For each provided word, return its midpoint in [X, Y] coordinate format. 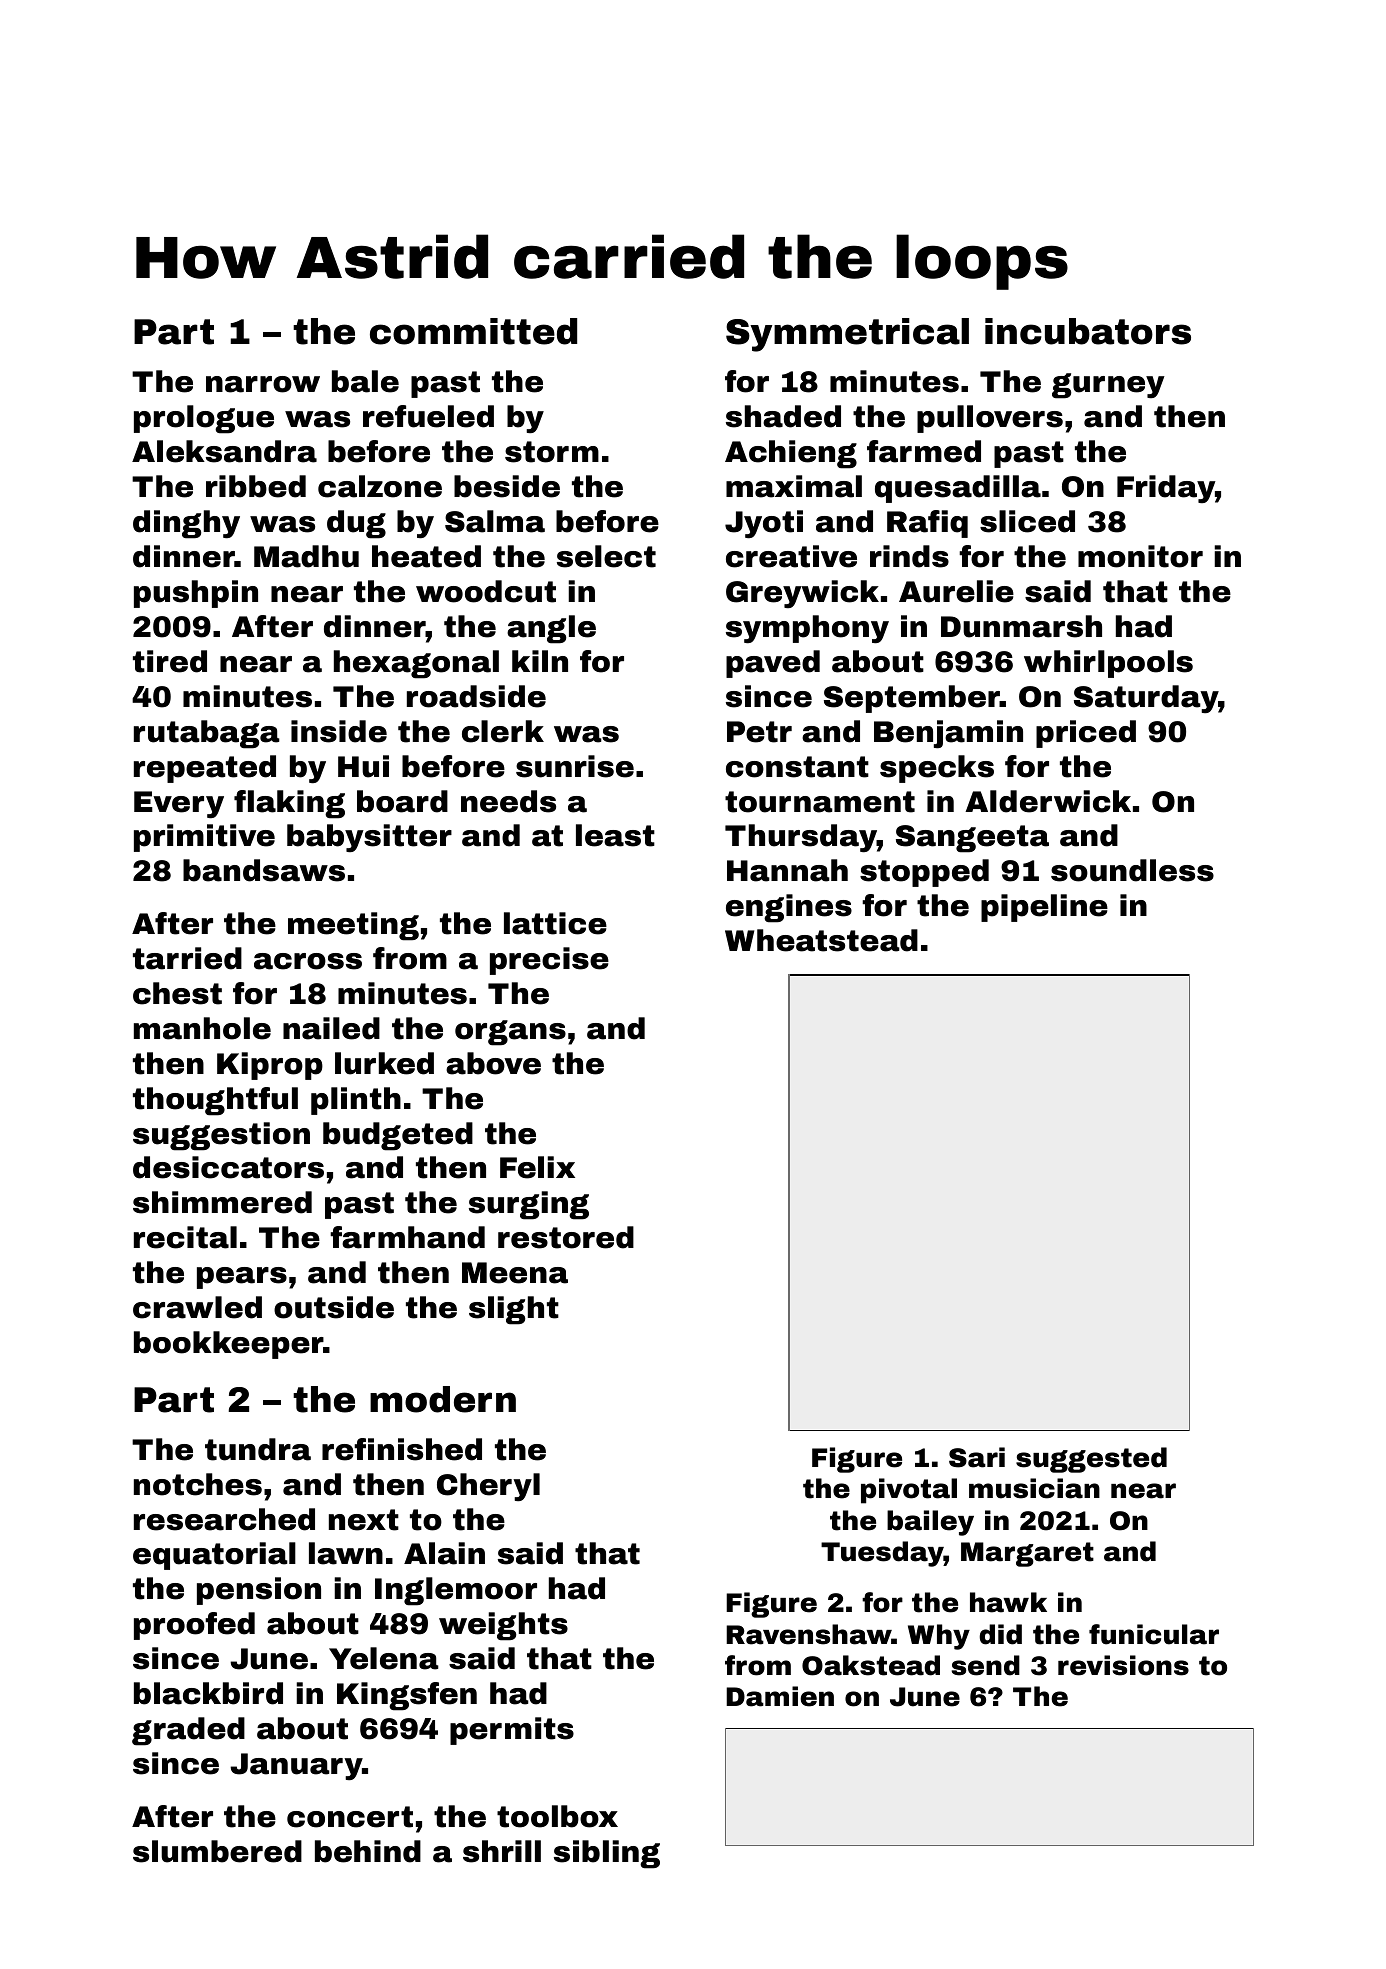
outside [334, 1307]
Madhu [306, 556]
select [606, 556]
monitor [1140, 556]
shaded [783, 416]
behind [368, 1851]
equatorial [214, 1556]
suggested [1091, 1460]
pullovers [990, 419]
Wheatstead [821, 940]
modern [443, 1399]
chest [177, 993]
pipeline [1044, 908]
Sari [977, 1457]
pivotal [909, 1491]
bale [365, 381]
